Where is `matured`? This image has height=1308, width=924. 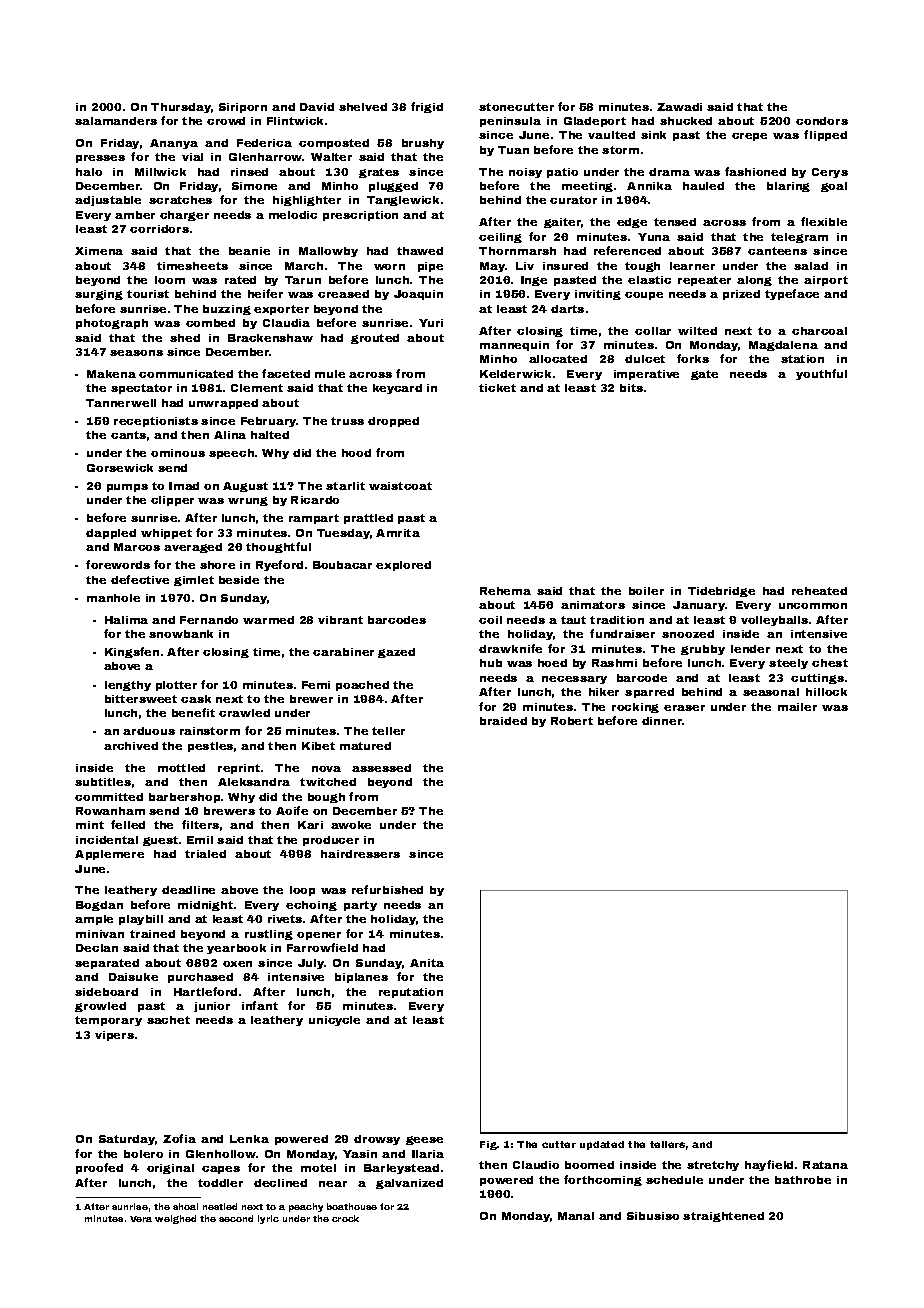
matured is located at coordinates (365, 746).
